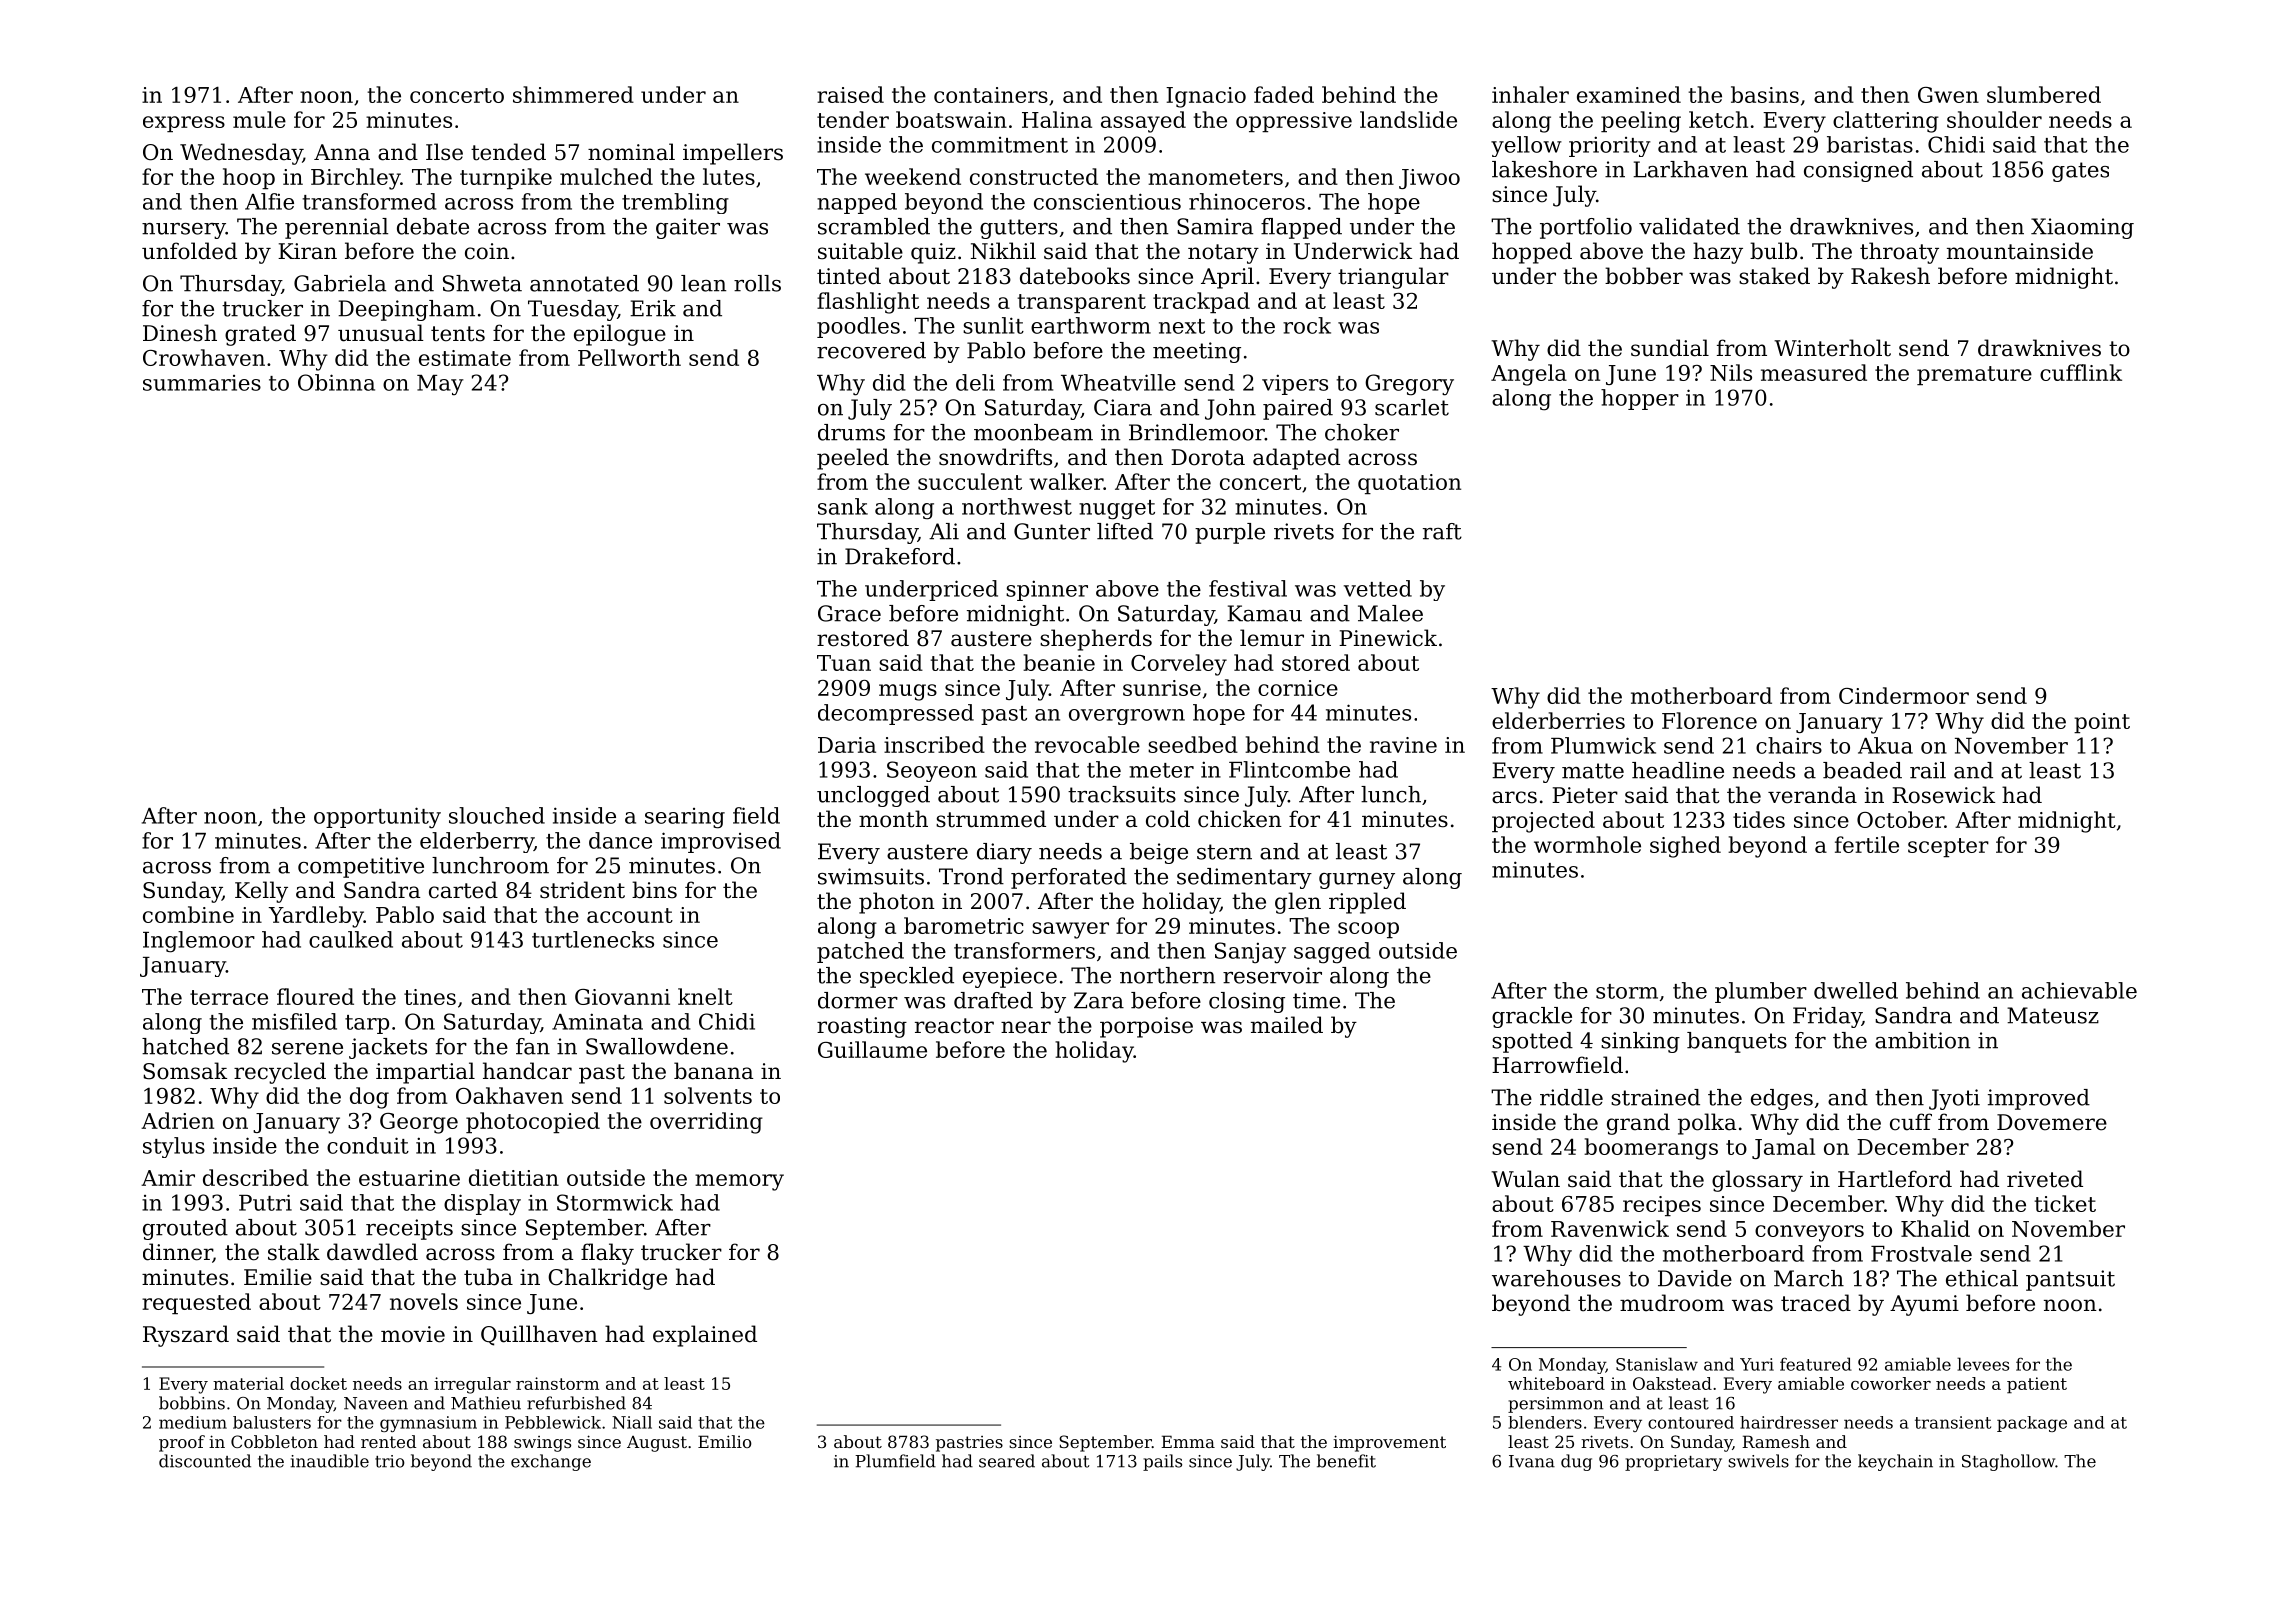 This image has height=1614, width=2282. I want to click on terrace, so click(229, 997).
